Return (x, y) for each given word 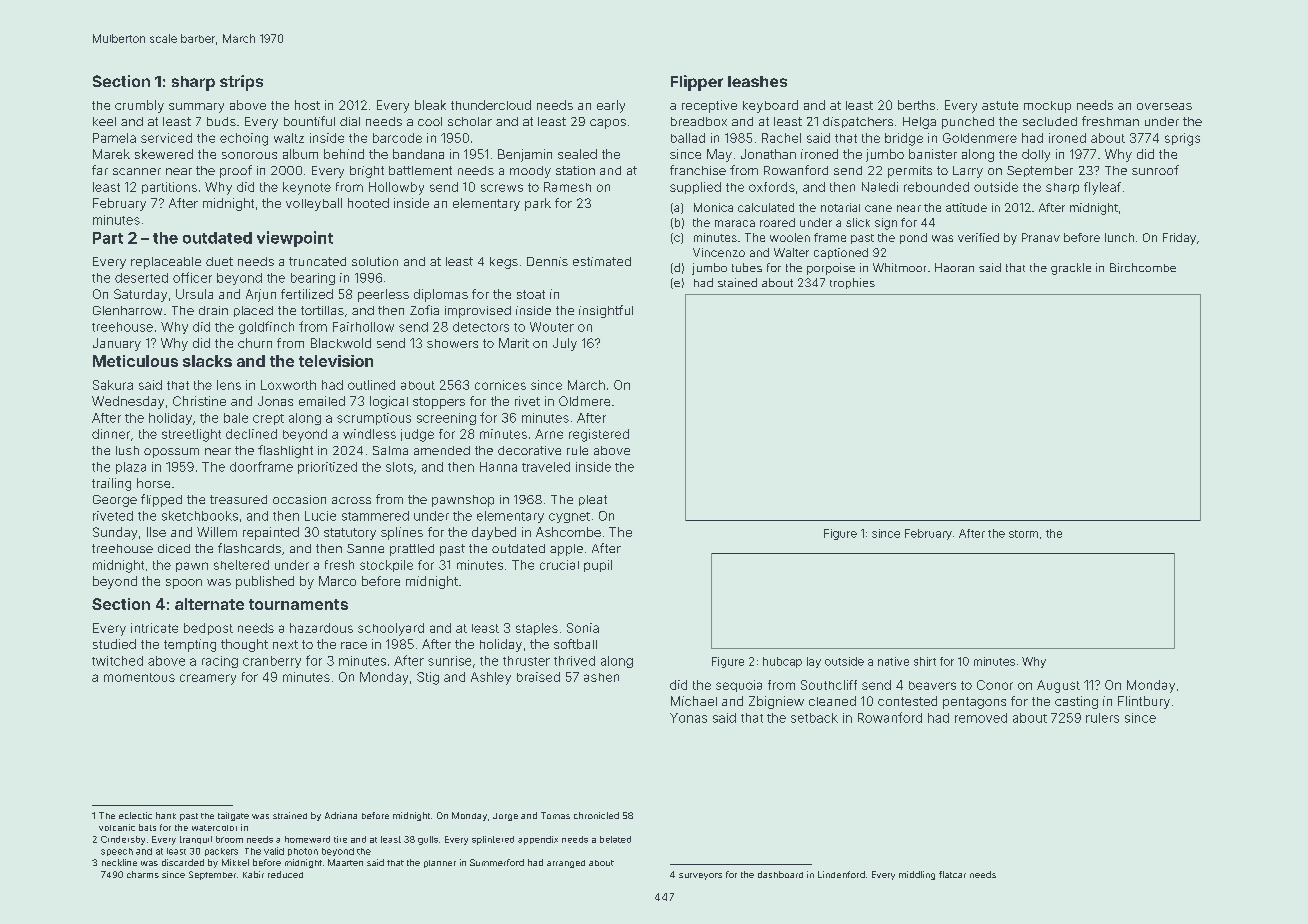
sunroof (1155, 170)
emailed (322, 401)
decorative (529, 450)
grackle (1071, 269)
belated (615, 839)
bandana (418, 154)
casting (1076, 702)
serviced (166, 138)
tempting (190, 645)
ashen (601, 677)
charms (143, 874)
